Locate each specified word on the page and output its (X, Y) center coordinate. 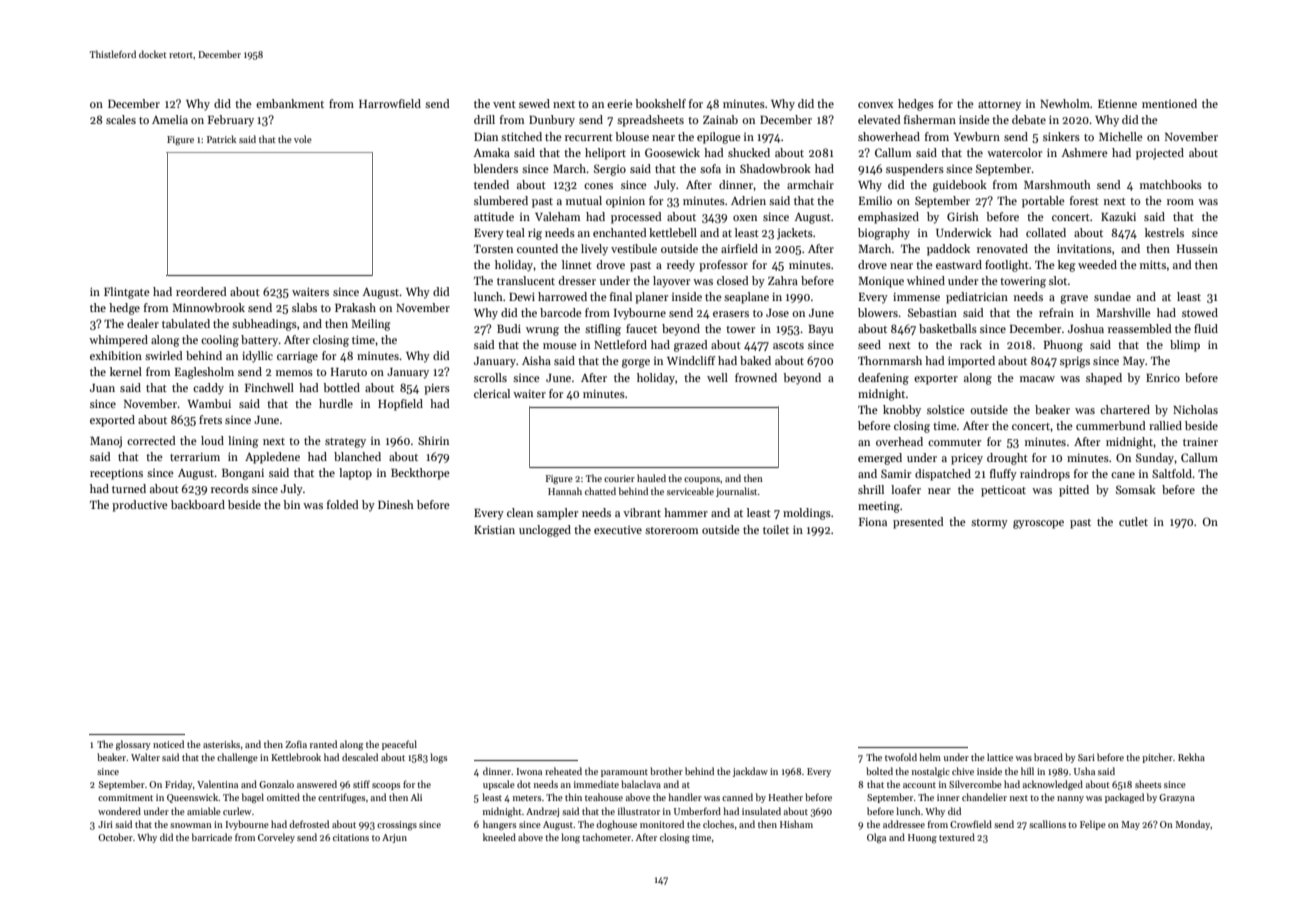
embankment (290, 103)
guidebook (960, 186)
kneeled (499, 837)
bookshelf (660, 103)
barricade (212, 837)
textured (957, 837)
